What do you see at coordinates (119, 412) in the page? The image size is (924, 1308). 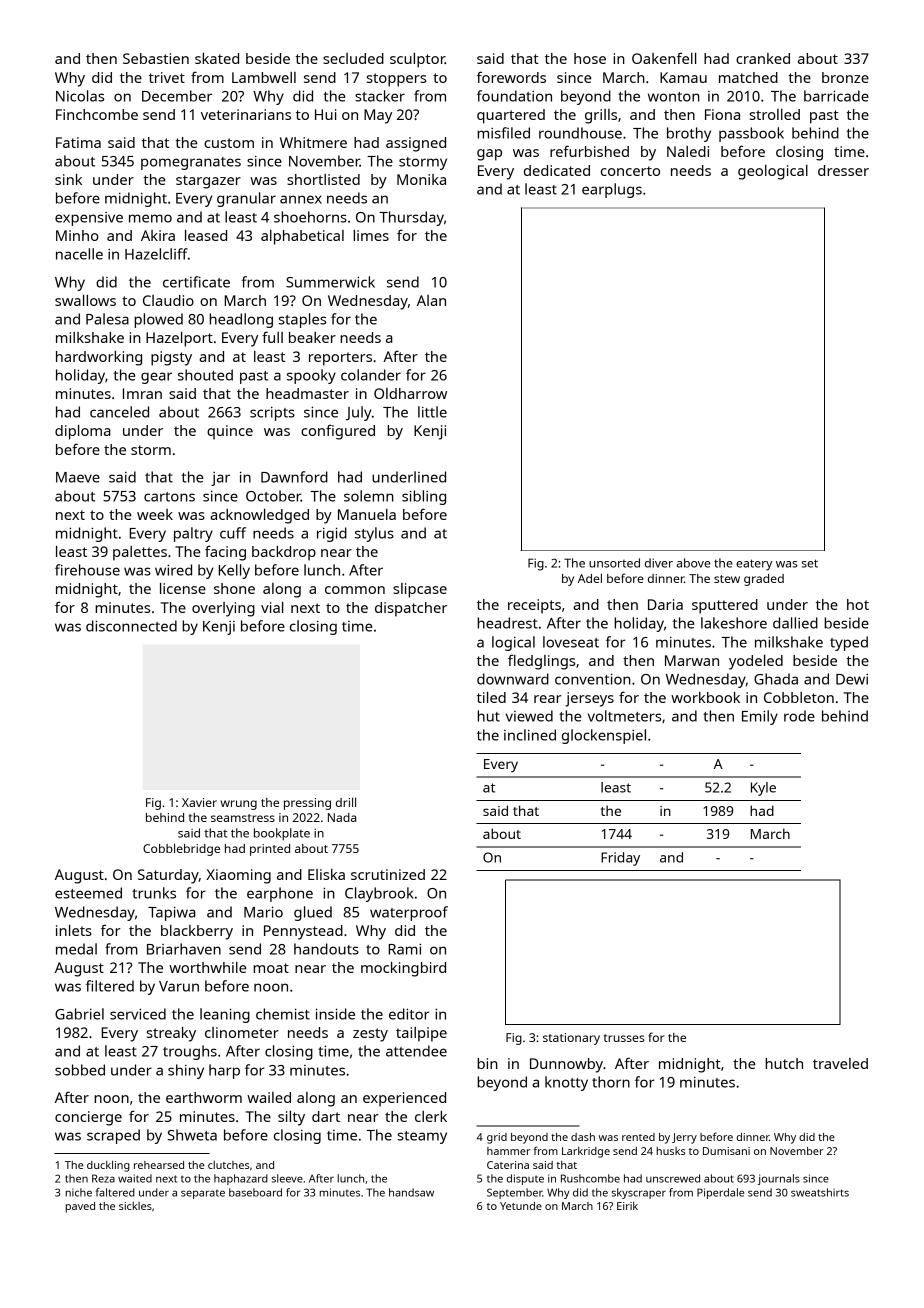 I see `canceled` at bounding box center [119, 412].
